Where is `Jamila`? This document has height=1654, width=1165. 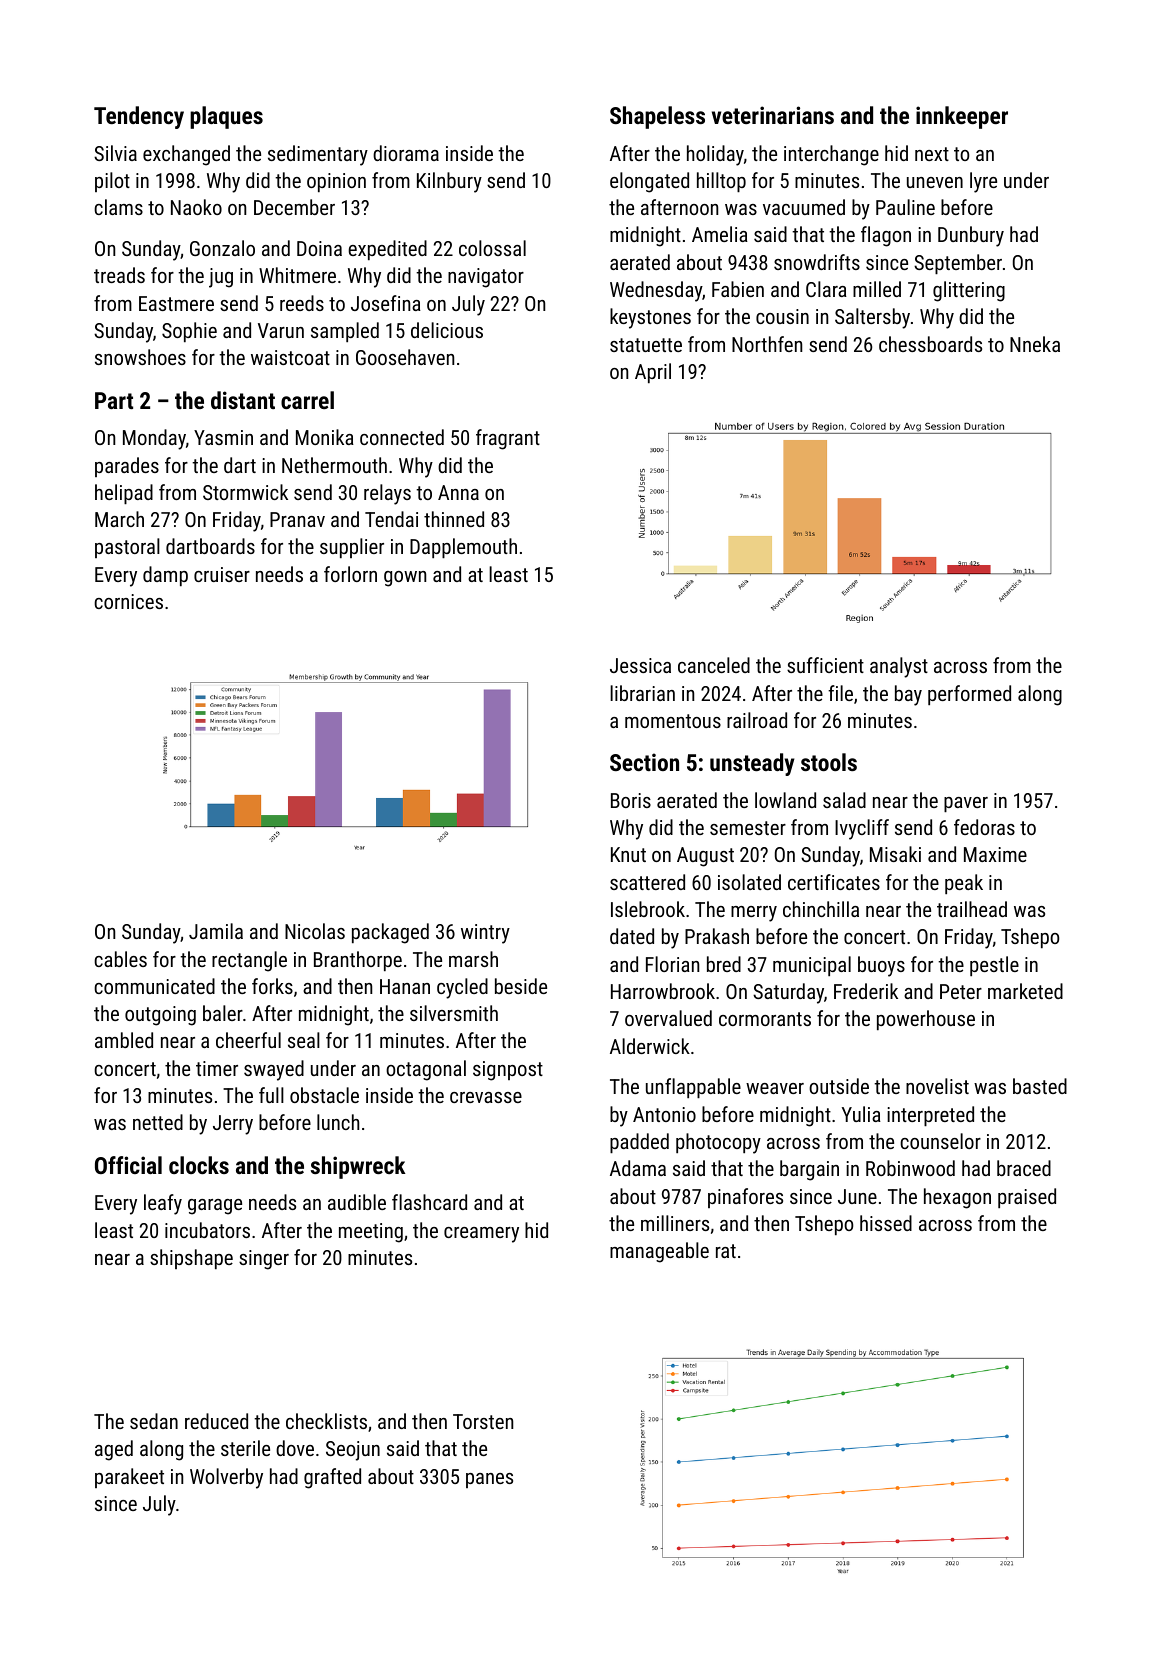
Jamila is located at coordinates (216, 931).
